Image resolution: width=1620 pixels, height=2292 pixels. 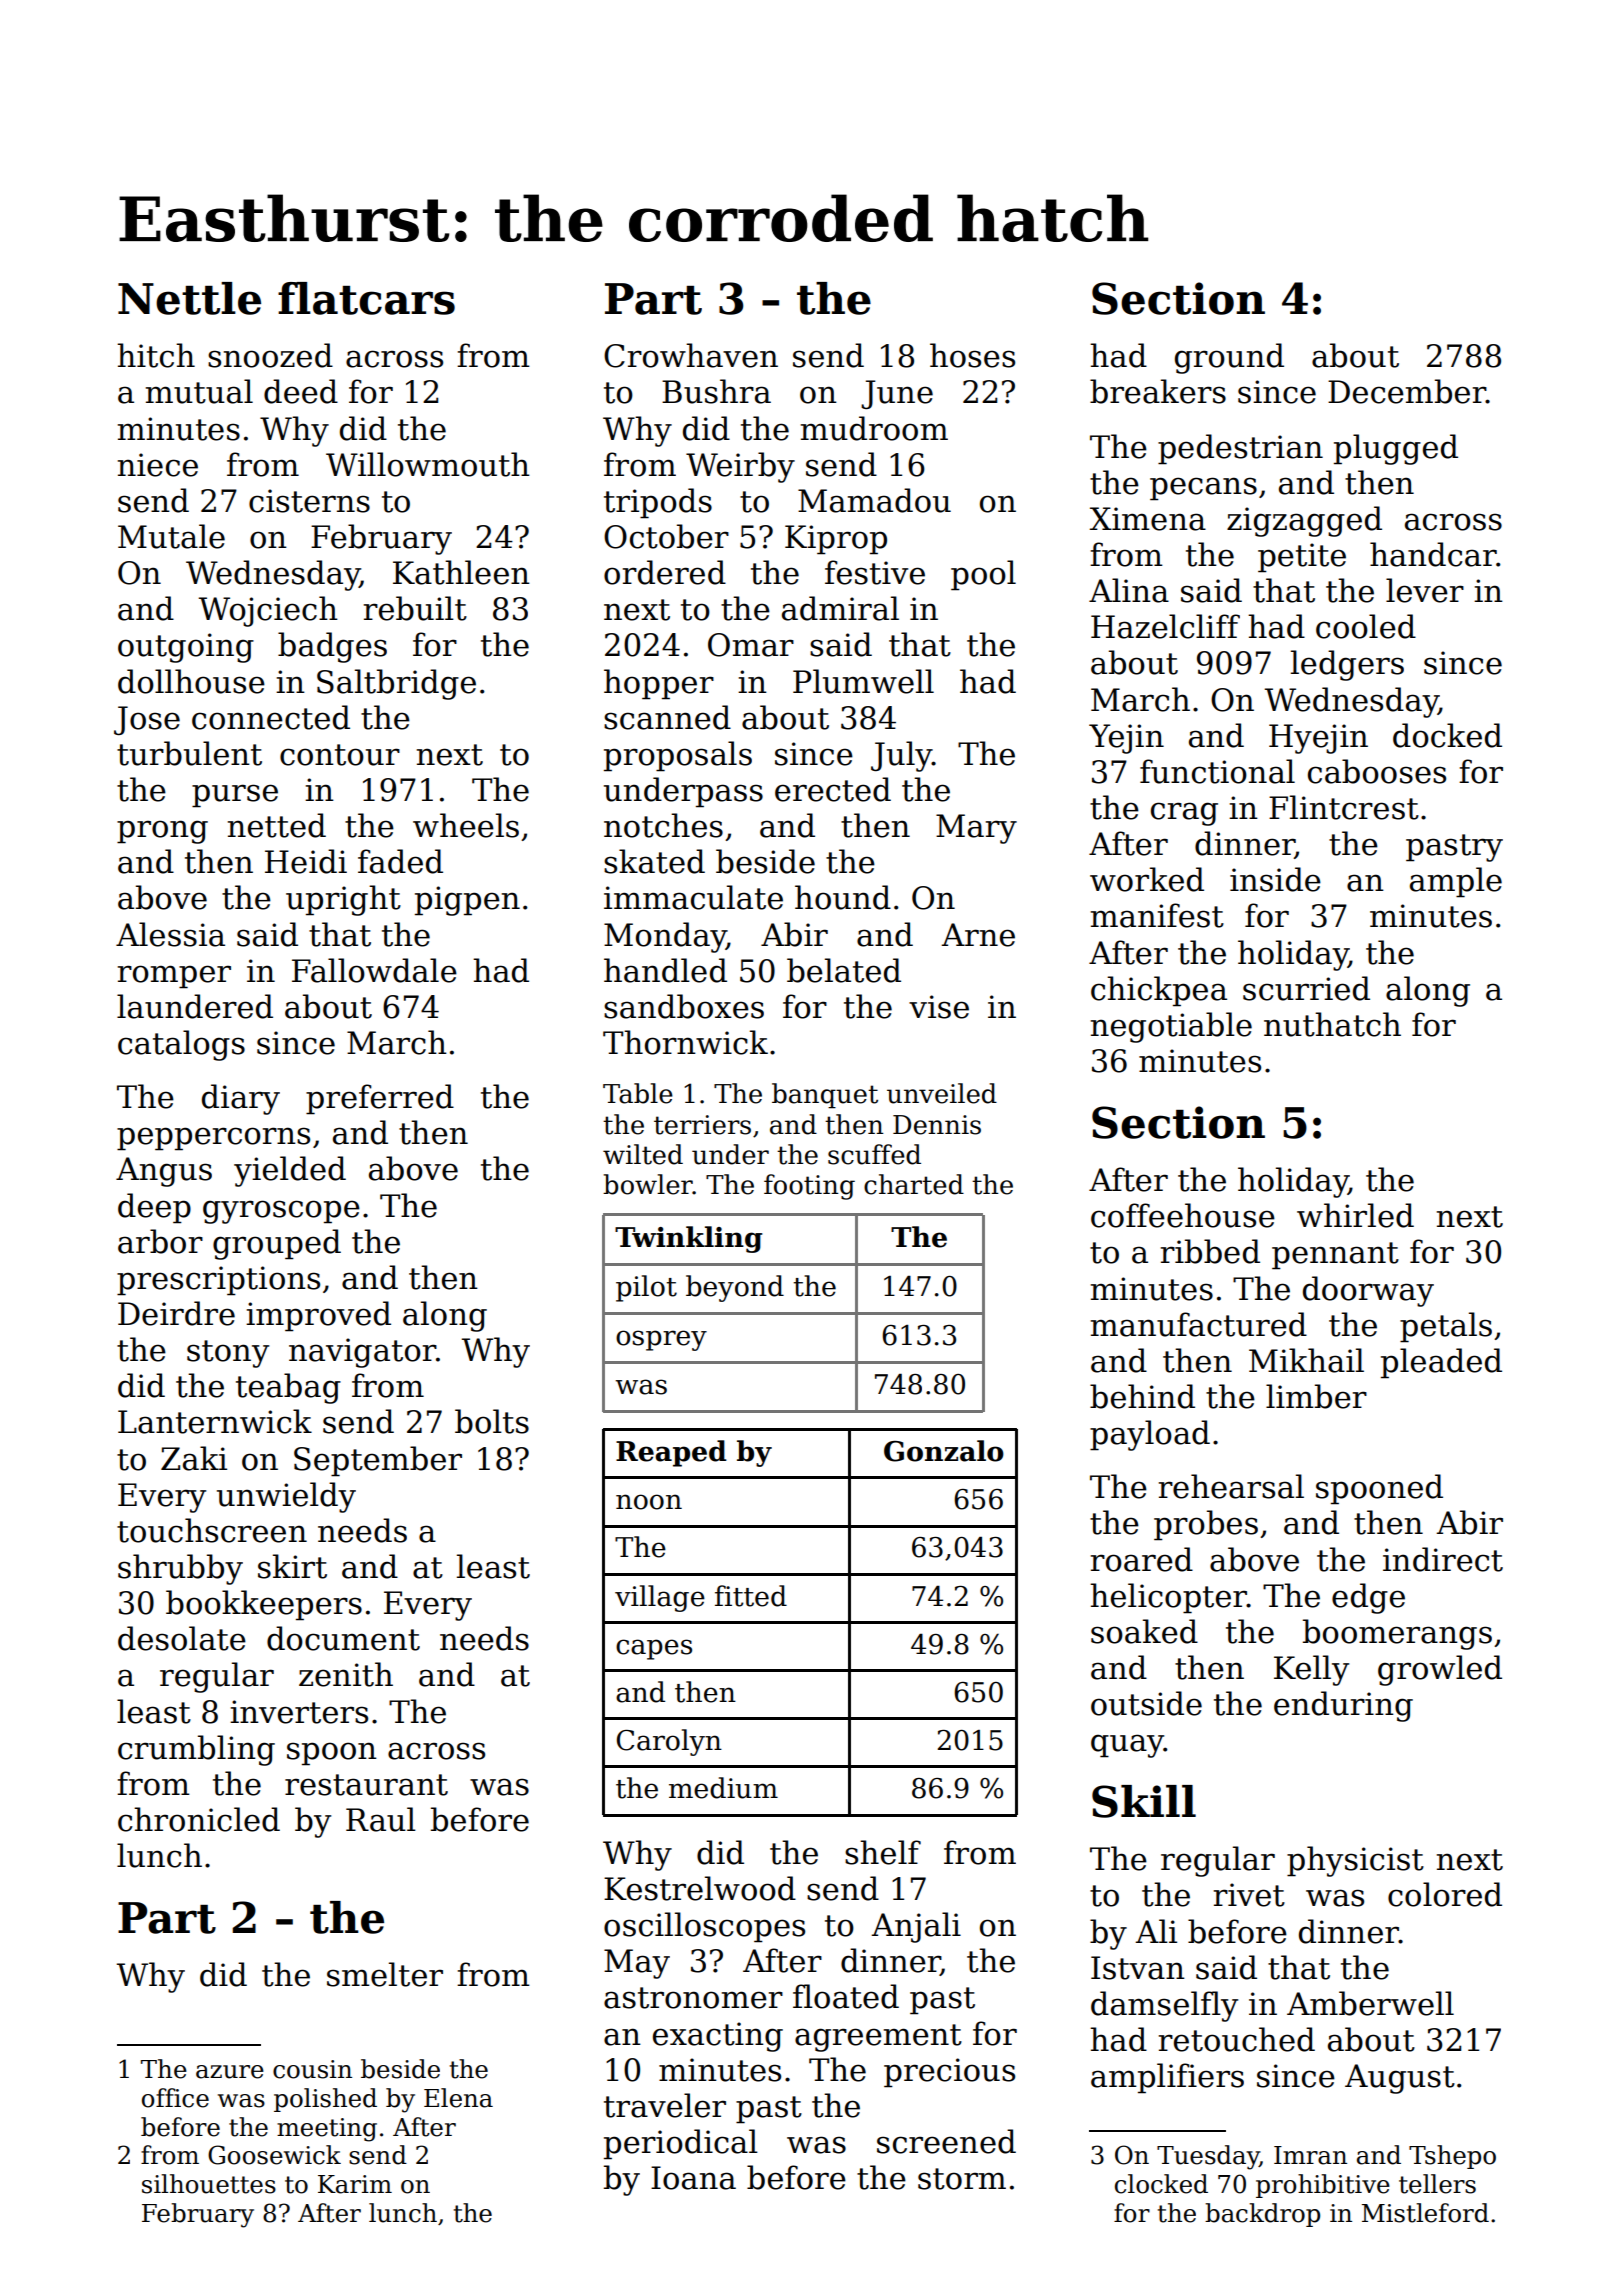 I want to click on bolts, so click(x=492, y=1421).
